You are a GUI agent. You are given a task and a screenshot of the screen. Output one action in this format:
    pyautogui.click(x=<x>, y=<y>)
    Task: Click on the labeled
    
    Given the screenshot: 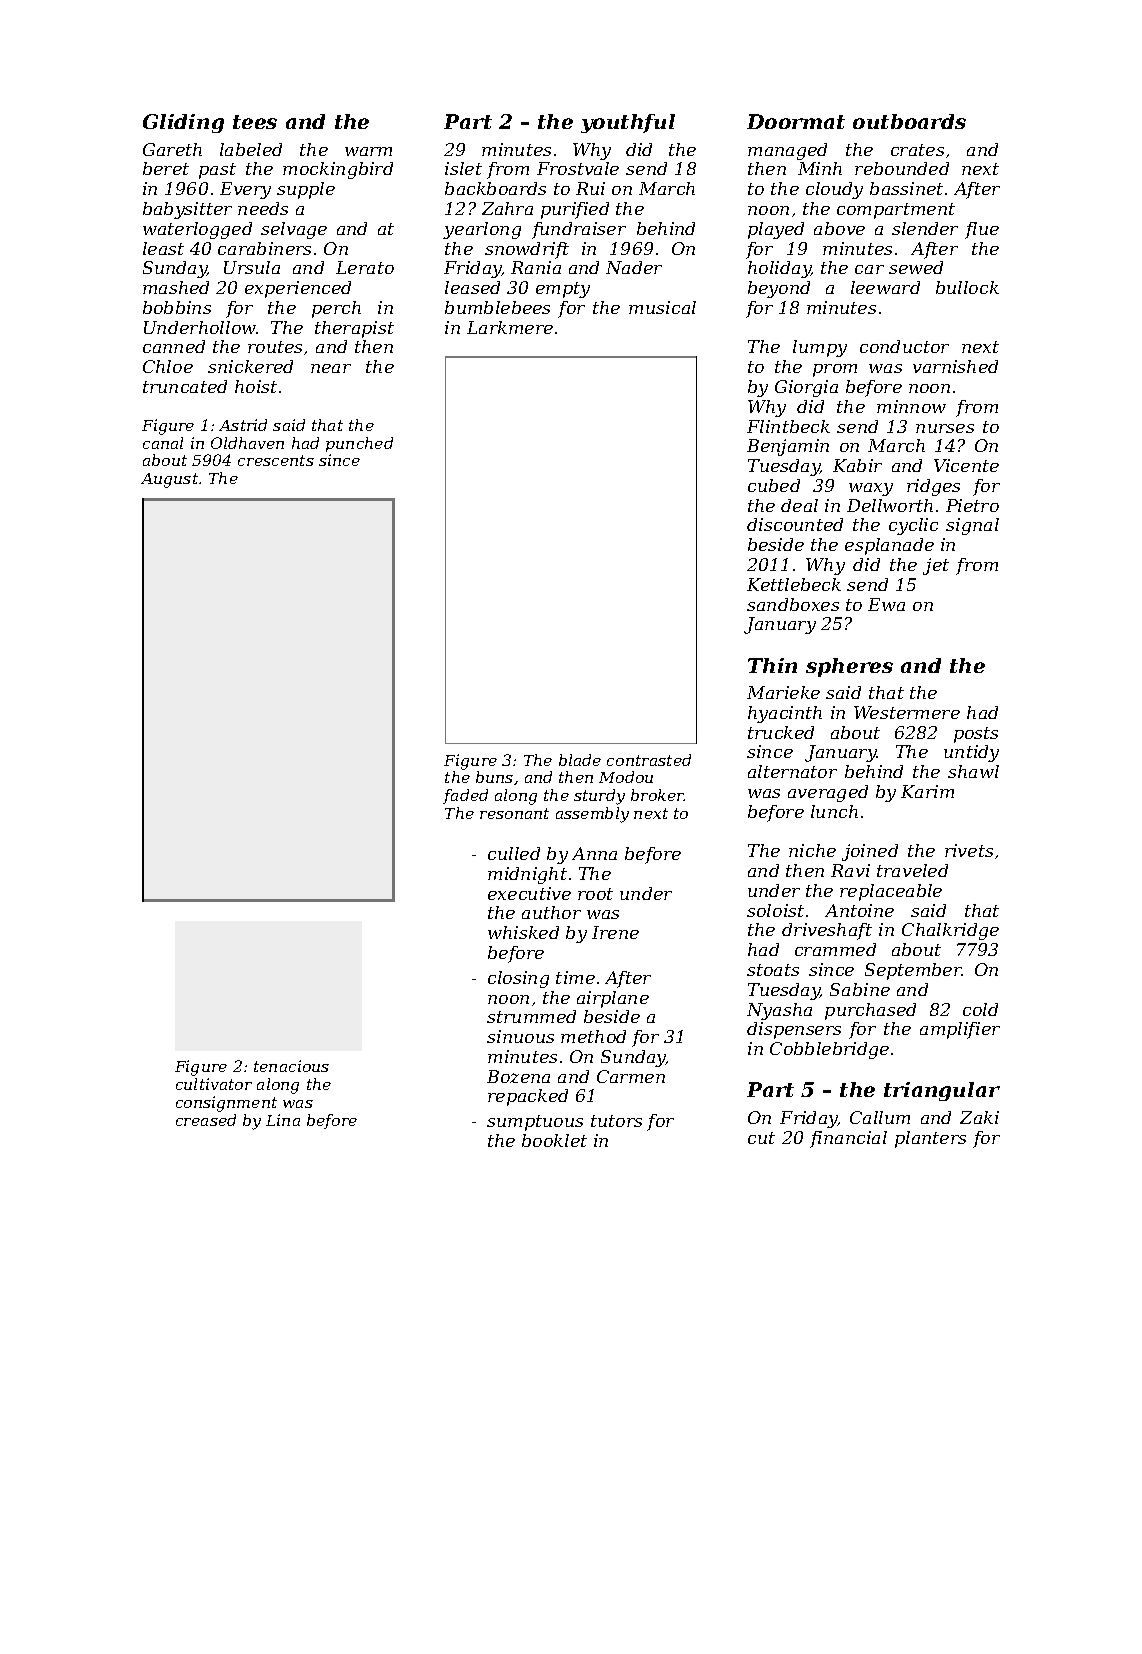 What is the action you would take?
    pyautogui.click(x=251, y=149)
